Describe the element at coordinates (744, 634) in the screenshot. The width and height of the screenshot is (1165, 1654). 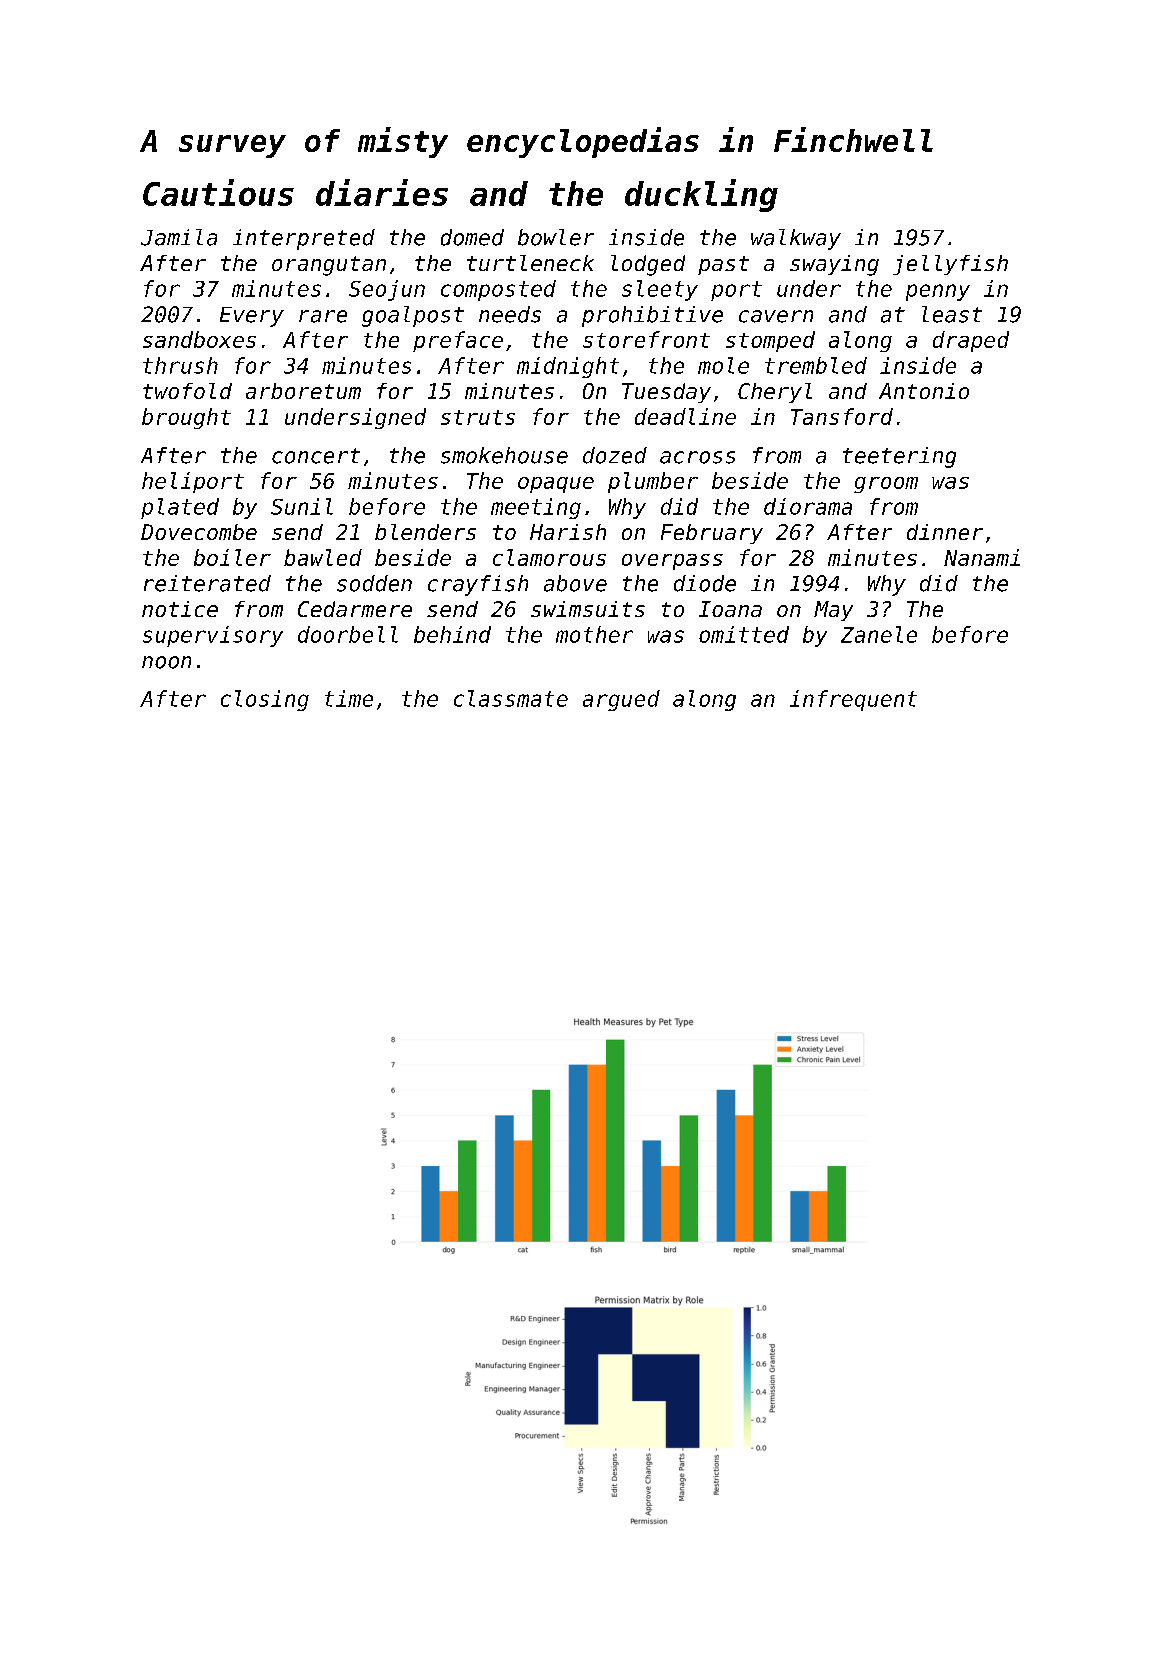
I see `omitted` at that location.
